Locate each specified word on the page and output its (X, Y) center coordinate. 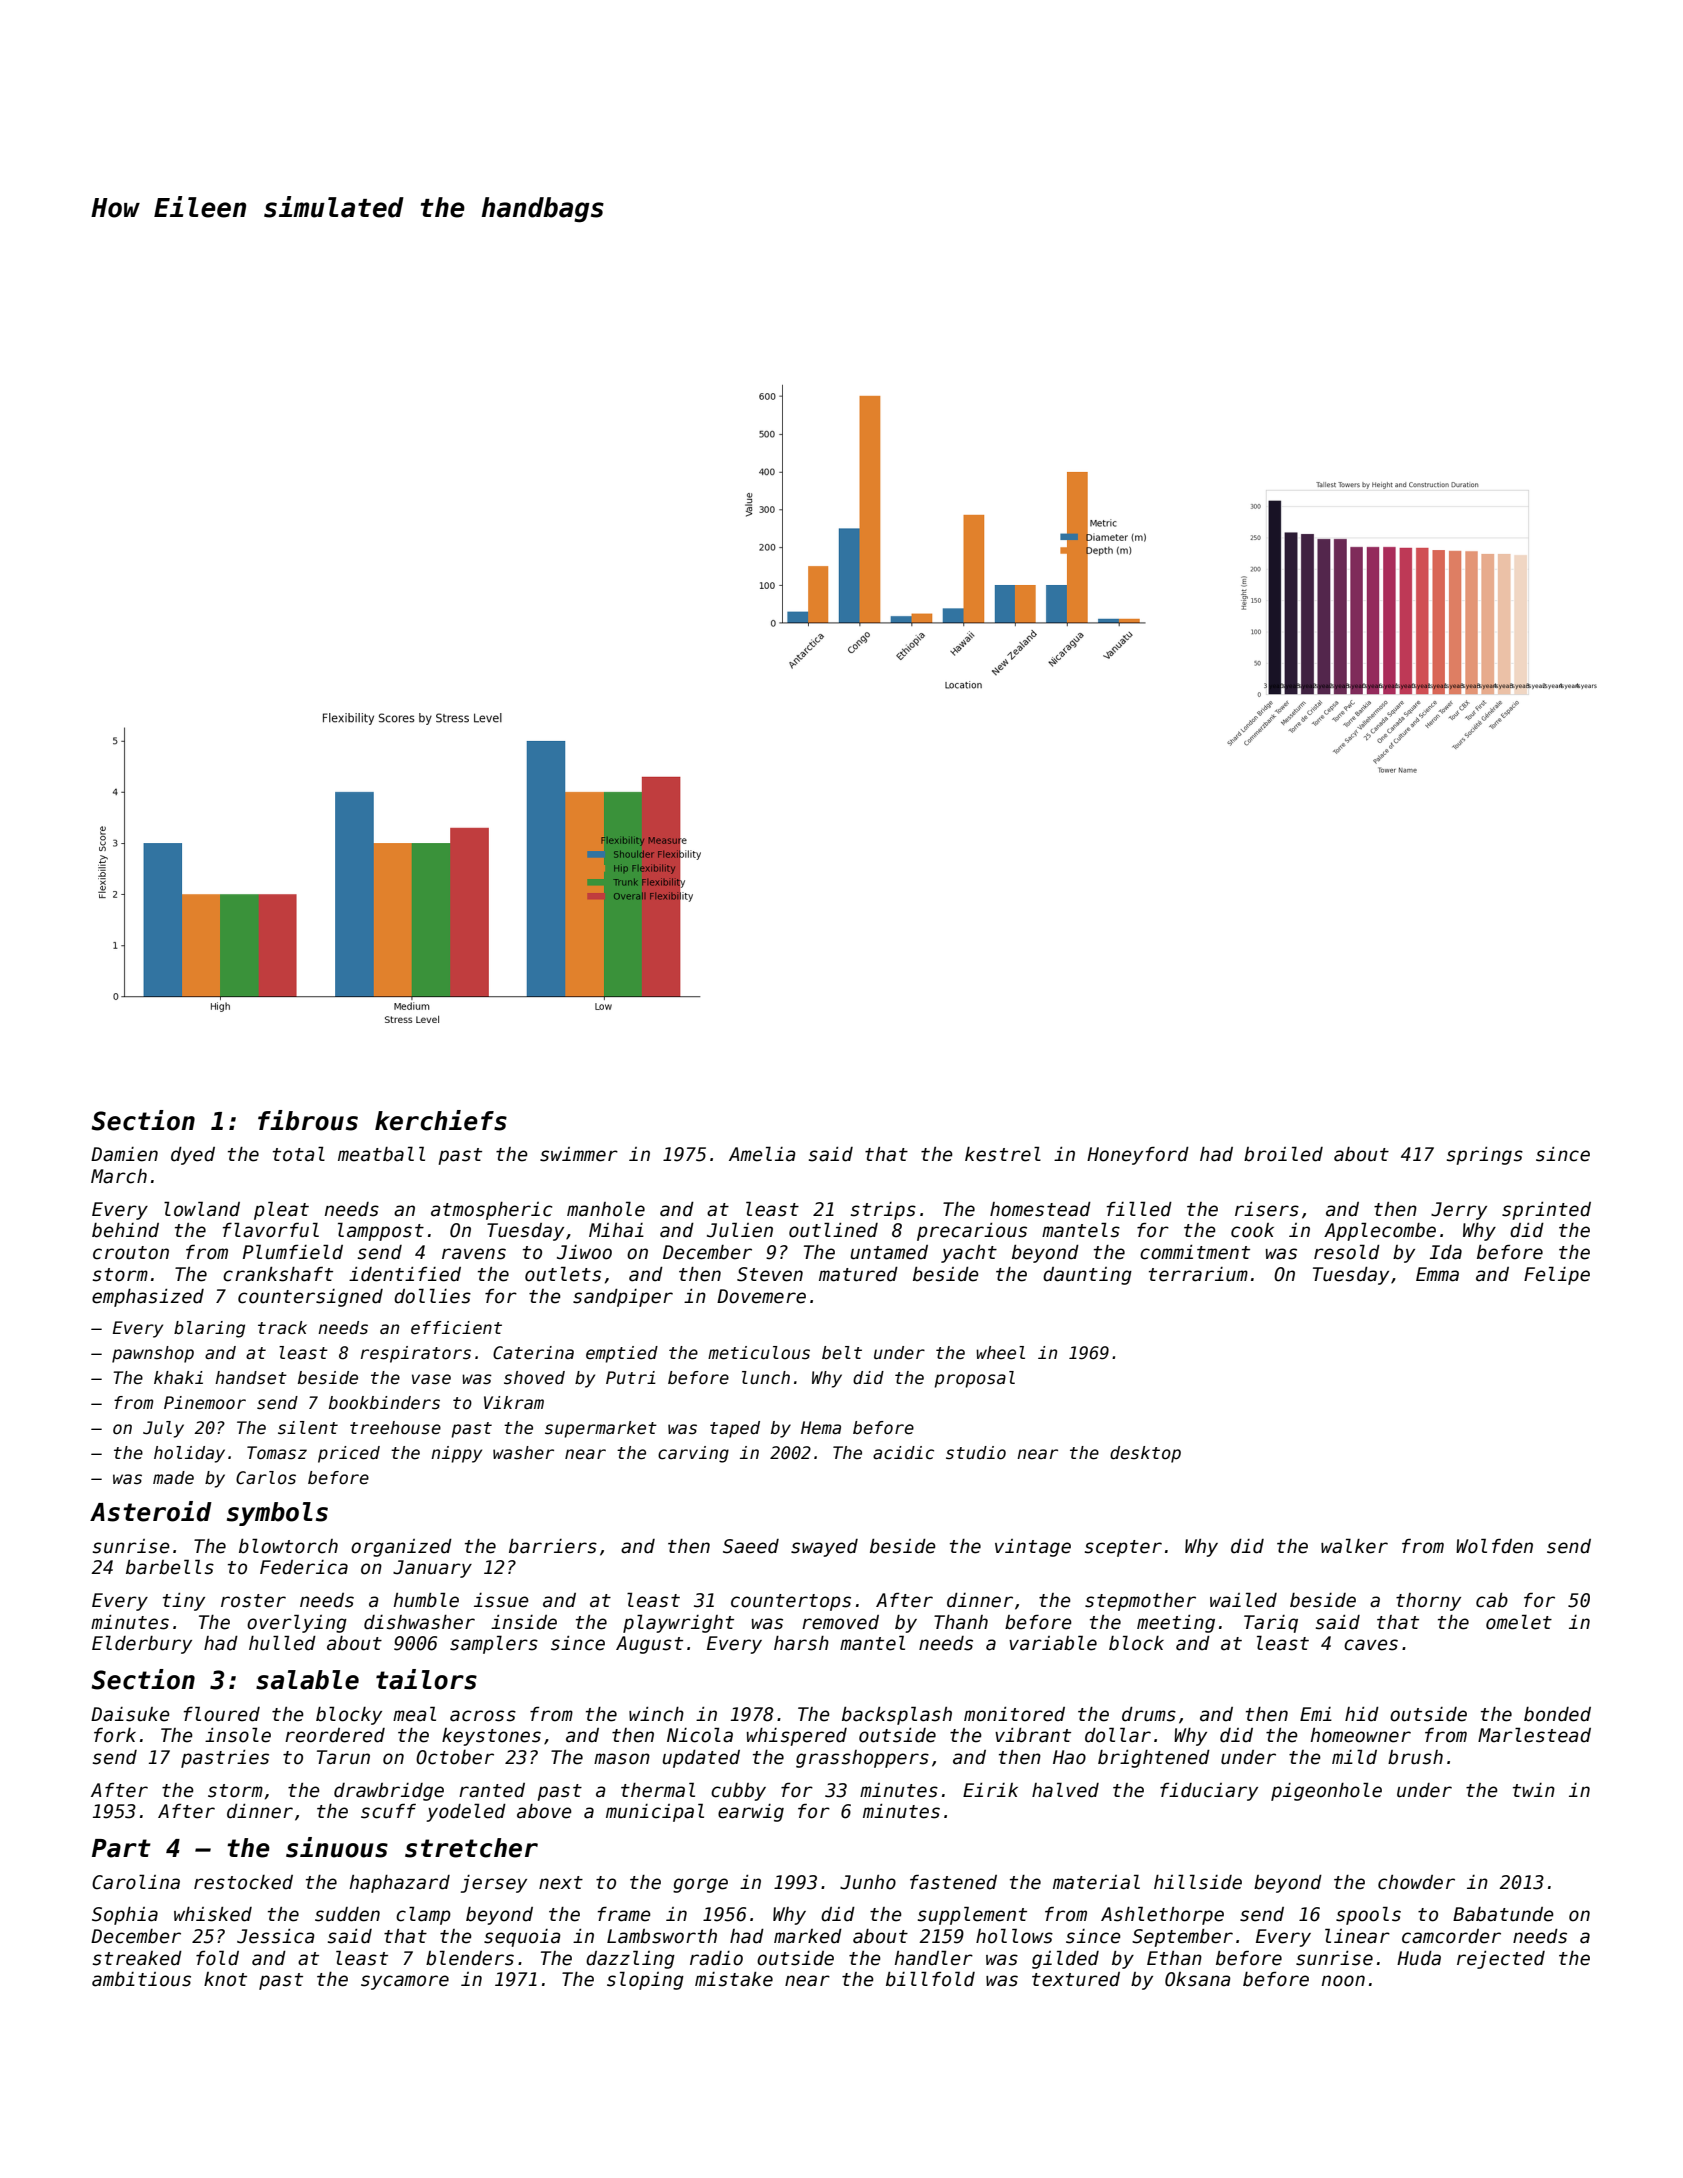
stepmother (1140, 1602)
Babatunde (1503, 1914)
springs (1485, 1156)
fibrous (308, 1120)
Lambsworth (662, 1936)
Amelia (762, 1154)
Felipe (1557, 1275)
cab (1492, 1600)
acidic (903, 1453)
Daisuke (130, 1714)
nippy (456, 1454)
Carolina (136, 1882)
